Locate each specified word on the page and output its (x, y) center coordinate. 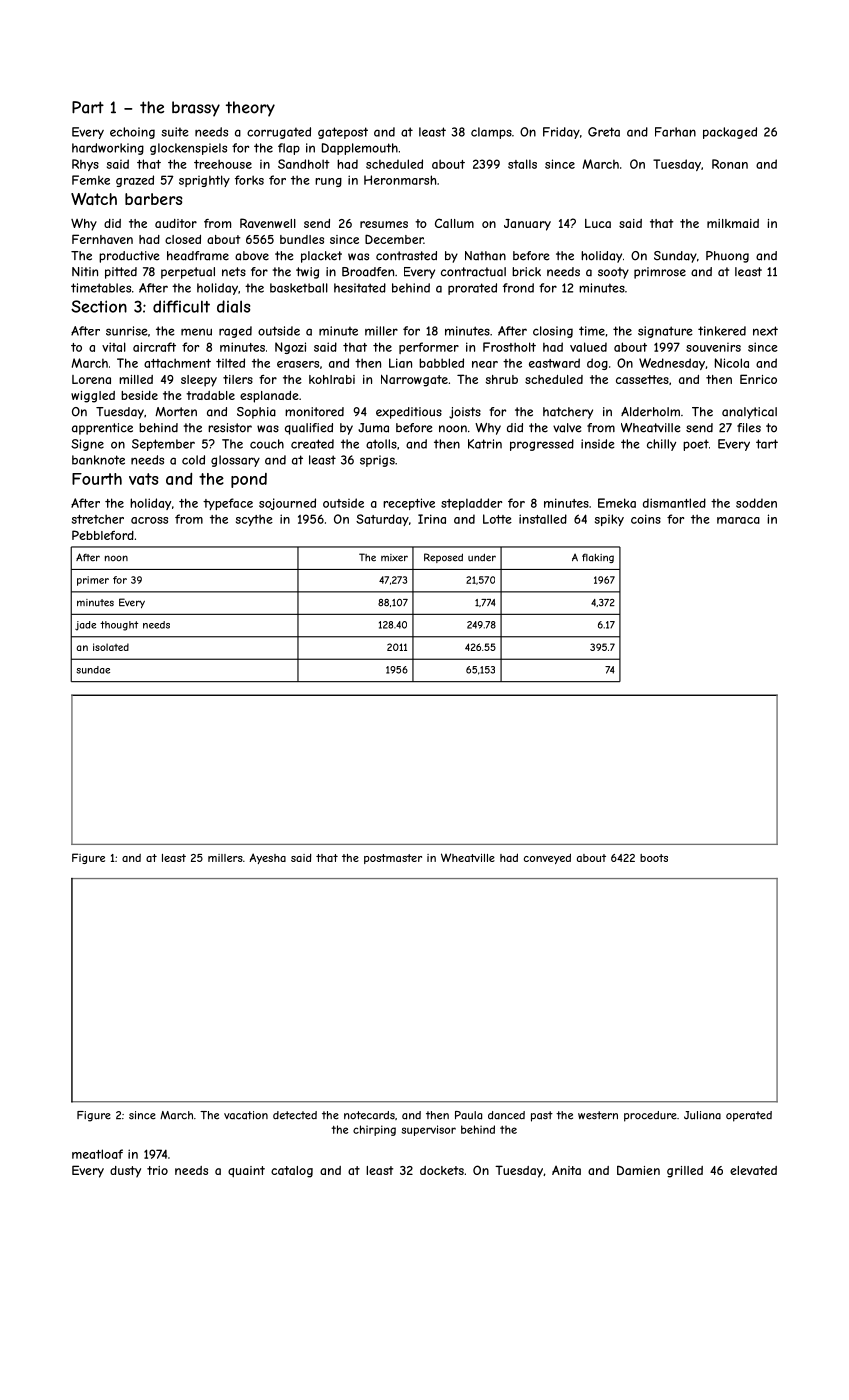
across (149, 520)
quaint (246, 1171)
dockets (442, 1170)
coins (646, 519)
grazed (135, 181)
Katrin (485, 444)
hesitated (360, 288)
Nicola (732, 363)
